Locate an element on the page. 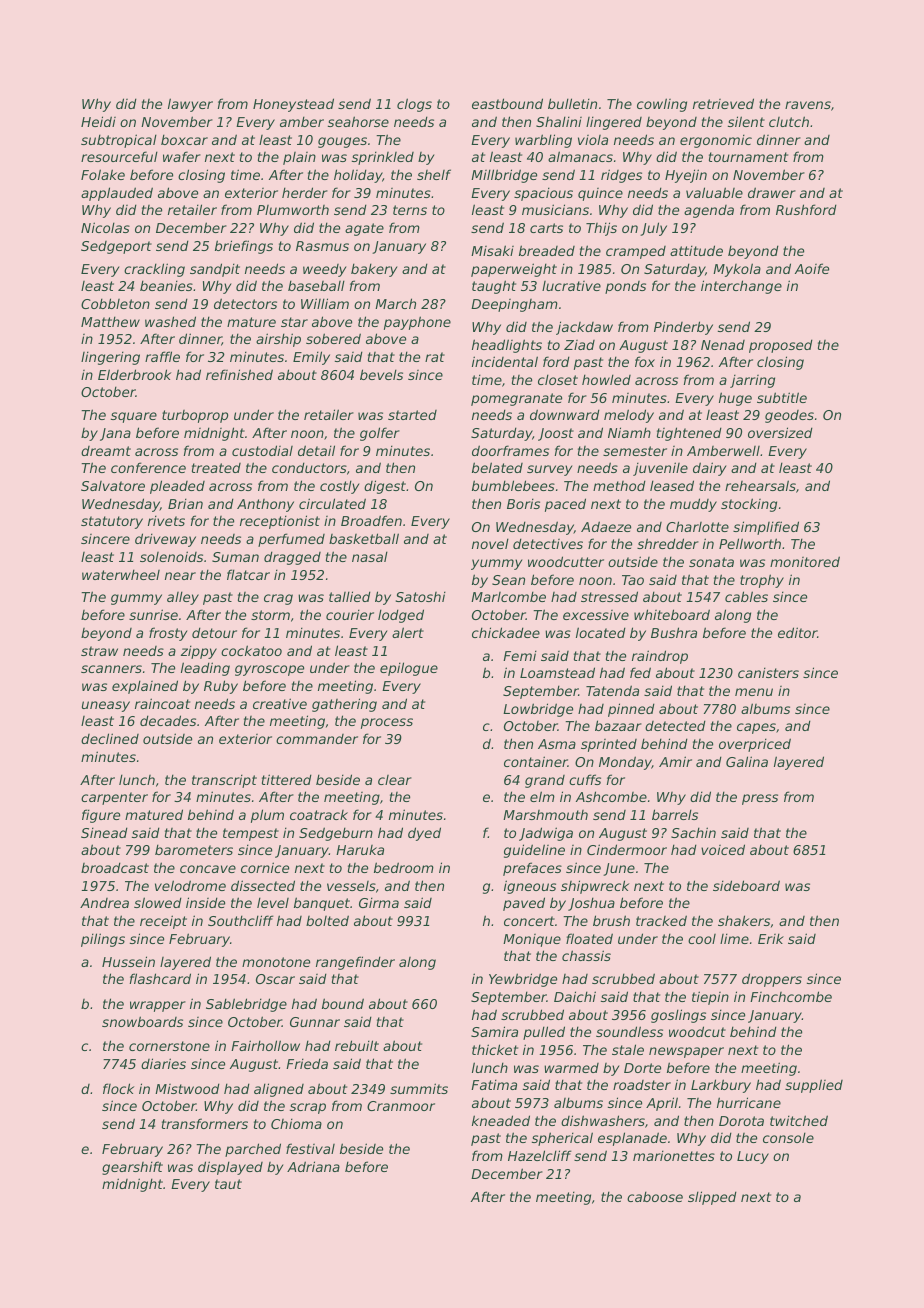  ravens is located at coordinates (808, 105).
